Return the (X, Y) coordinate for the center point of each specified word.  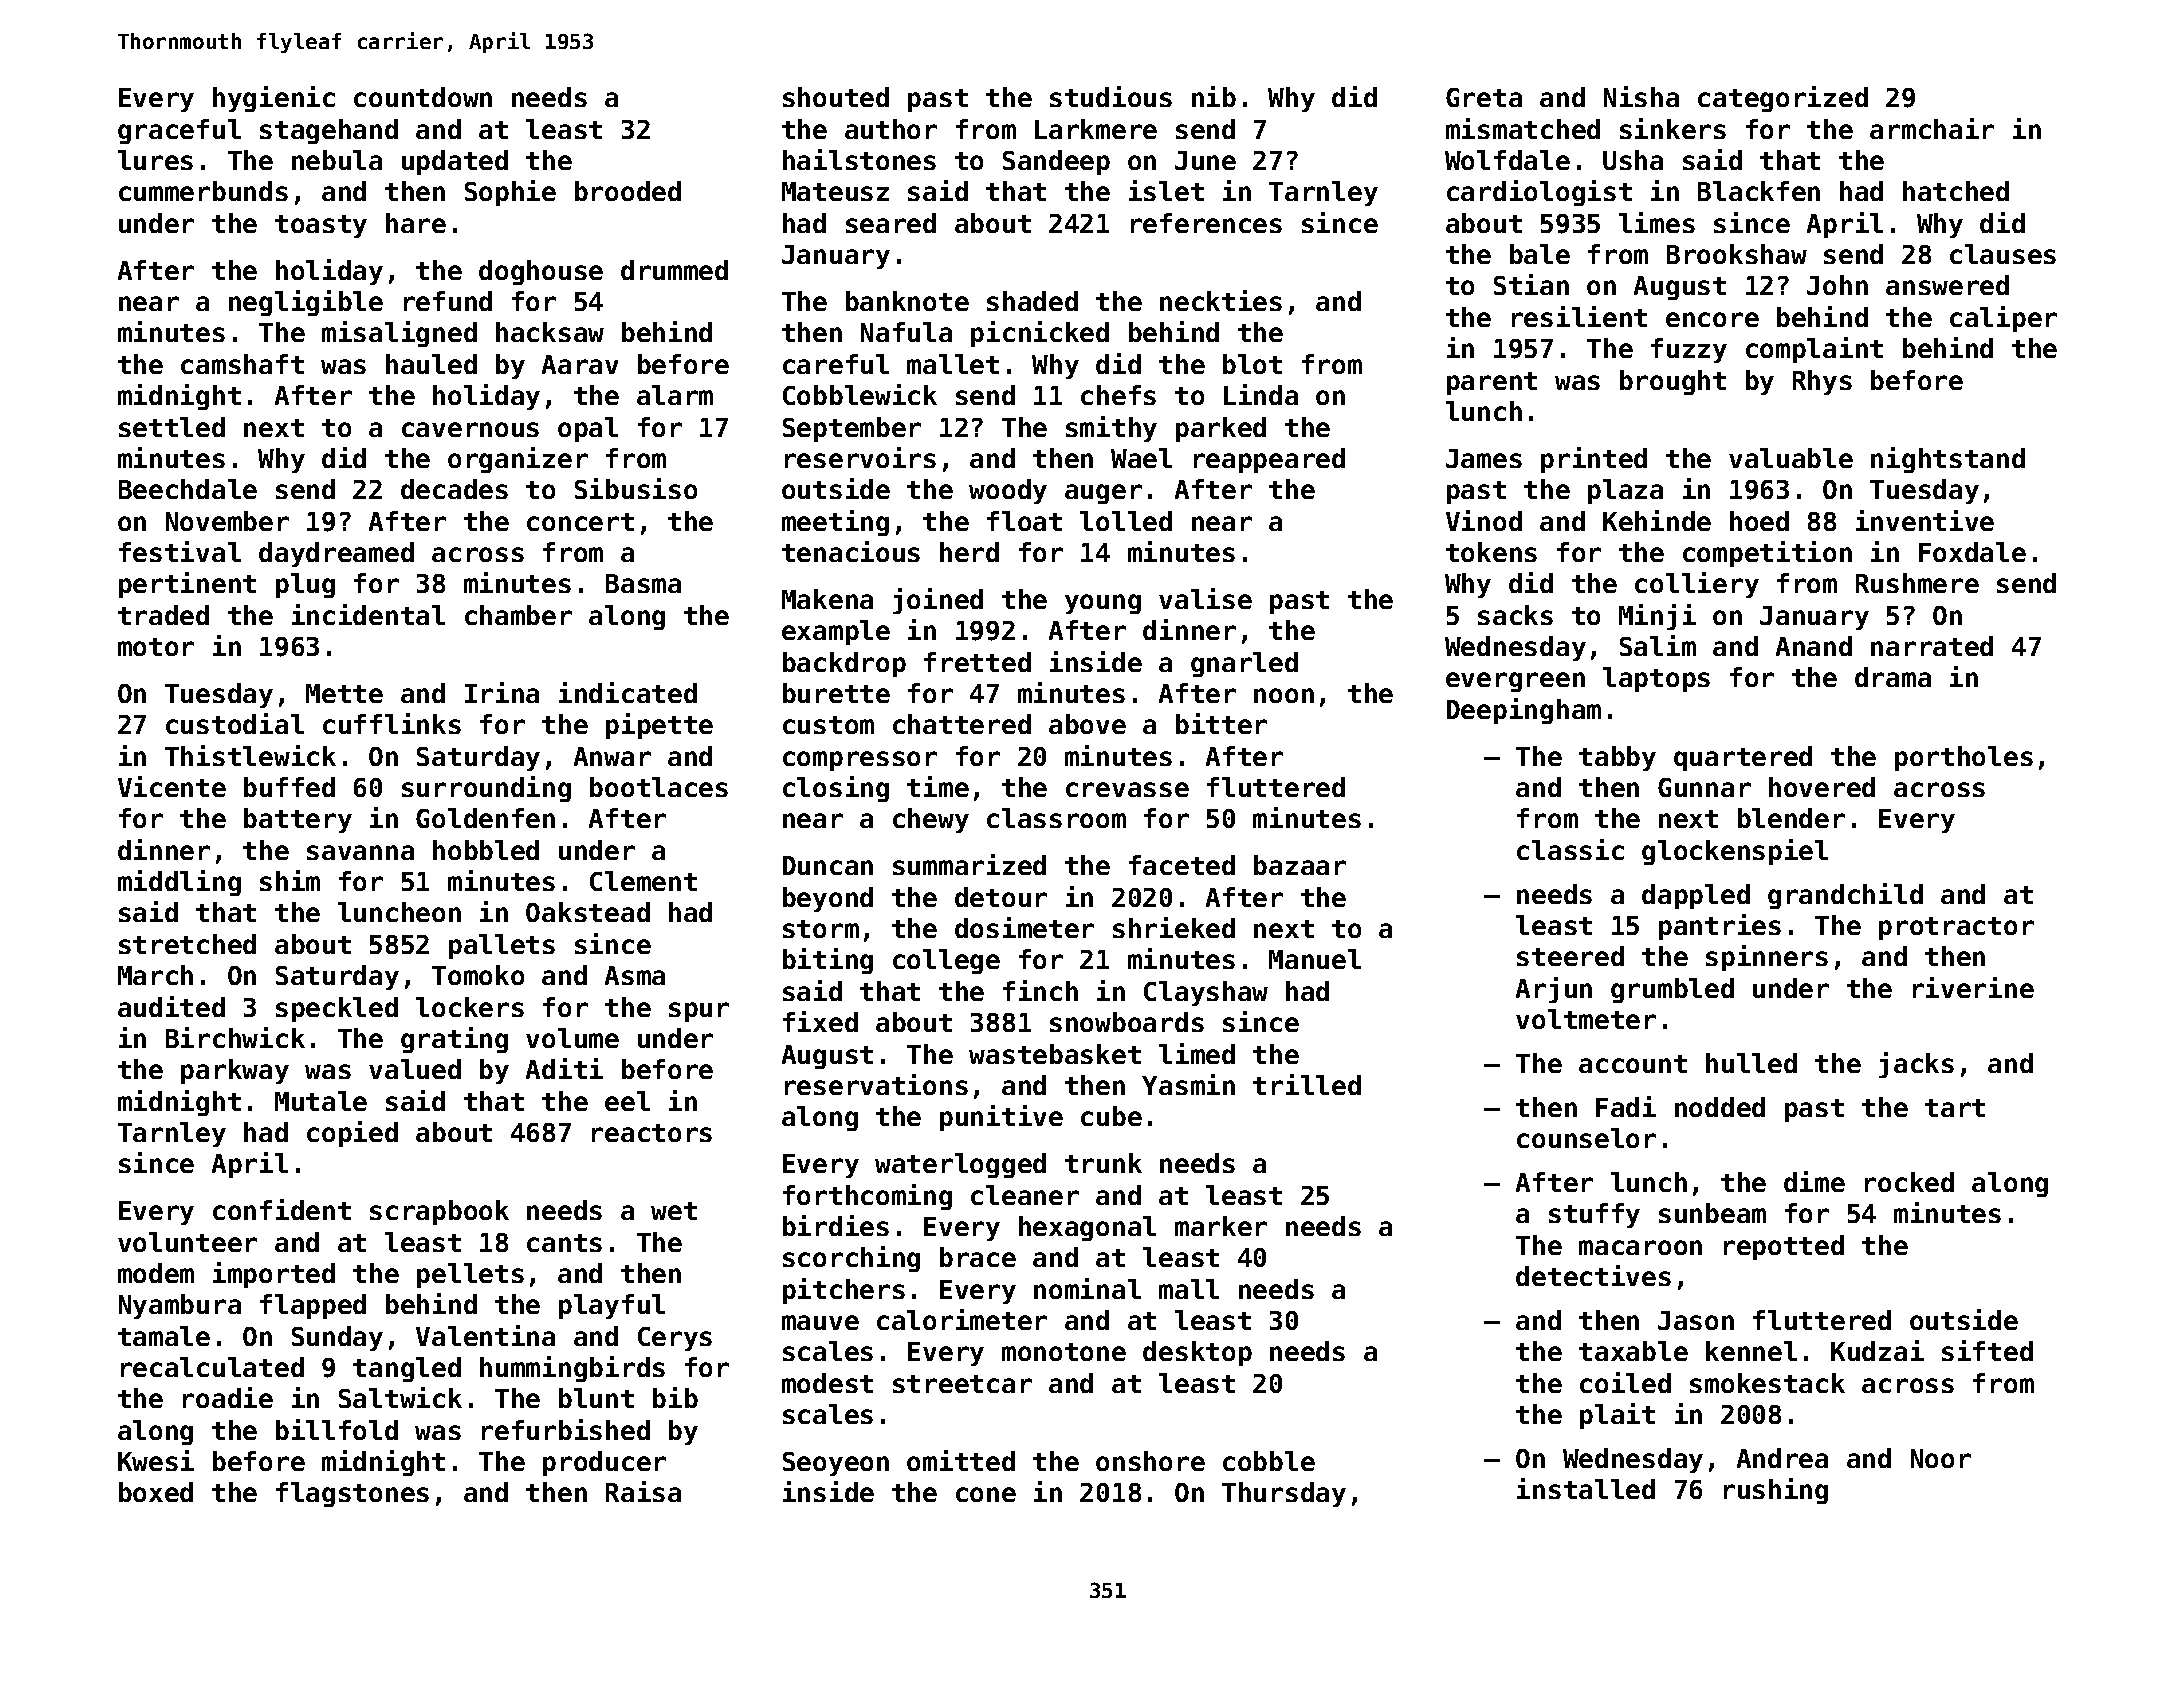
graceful (179, 131)
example (836, 632)
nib (1214, 96)
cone (986, 1494)
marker (1221, 1226)
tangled (407, 1369)
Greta (1484, 97)
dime (1814, 1181)
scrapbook (439, 1212)
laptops (1656, 679)
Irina (502, 692)
